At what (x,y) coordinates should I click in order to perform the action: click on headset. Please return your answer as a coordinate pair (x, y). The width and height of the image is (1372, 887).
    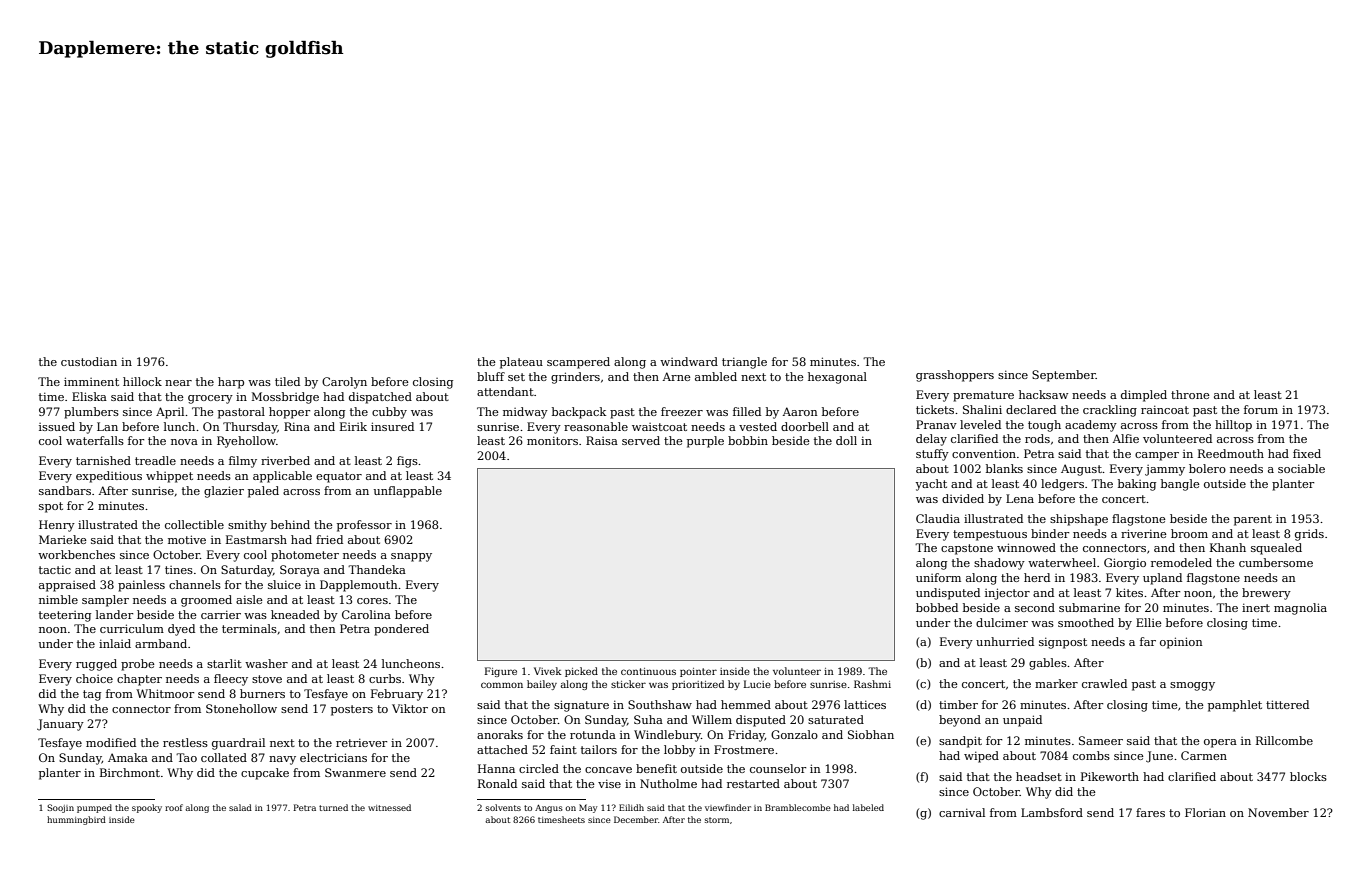
    Looking at the image, I should click on (1039, 776).
